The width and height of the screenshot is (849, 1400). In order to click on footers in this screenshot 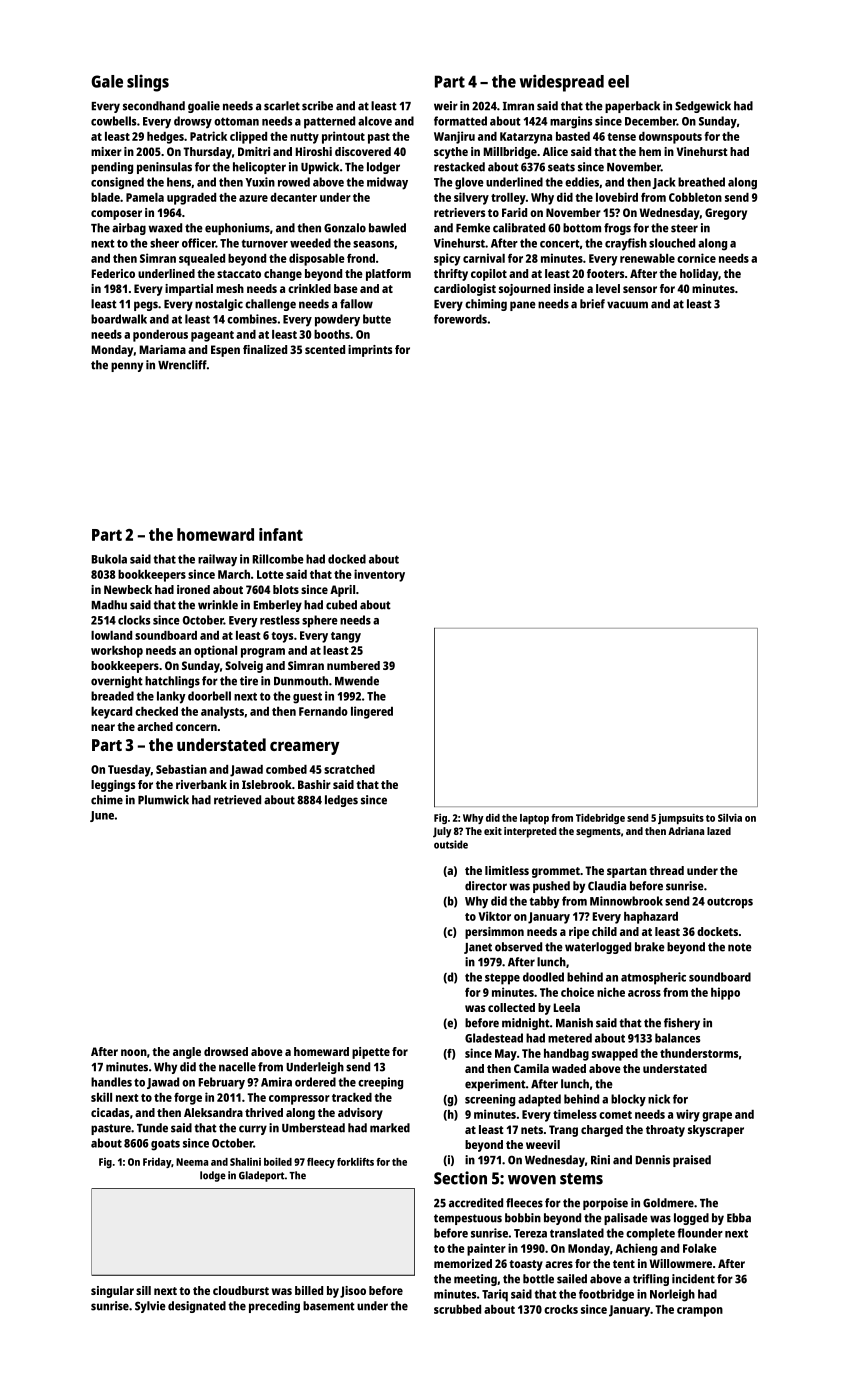, I will do `click(605, 273)`.
